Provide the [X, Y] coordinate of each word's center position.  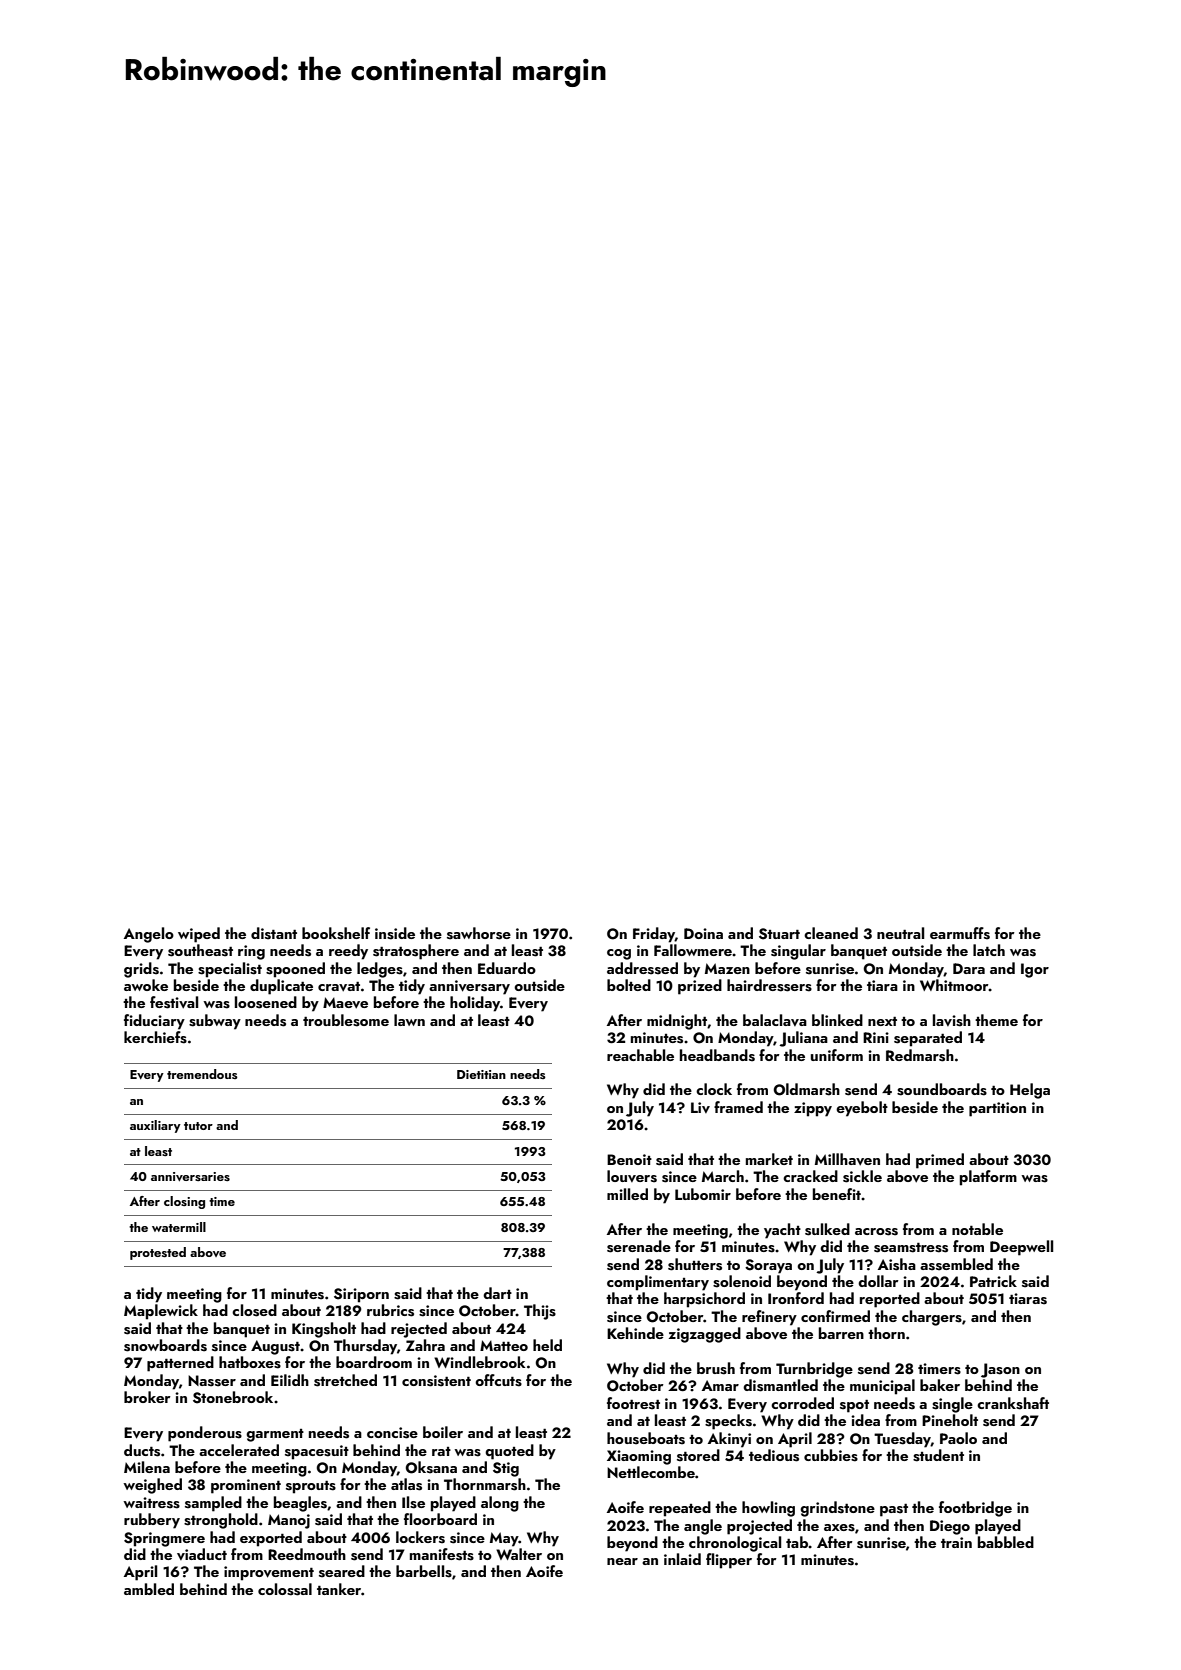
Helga [1030, 1091]
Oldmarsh [807, 1089]
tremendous [202, 1074]
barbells [424, 1571]
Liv [700, 1107]
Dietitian [481, 1074]
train [956, 1542]
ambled [149, 1589]
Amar [720, 1385]
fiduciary [154, 1022]
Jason [1000, 1370]
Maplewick [161, 1312]
